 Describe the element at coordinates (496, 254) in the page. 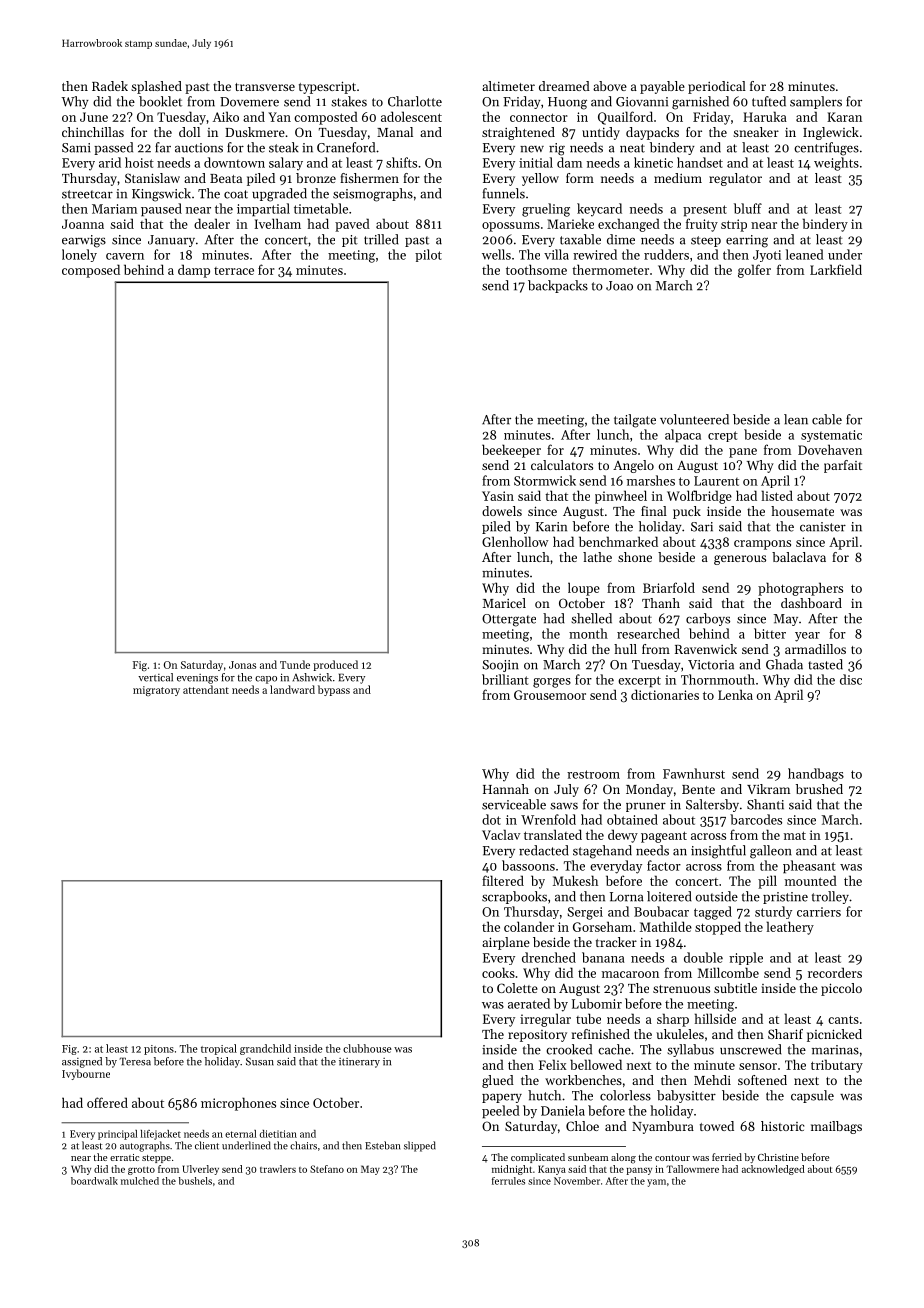

I see `wells` at that location.
